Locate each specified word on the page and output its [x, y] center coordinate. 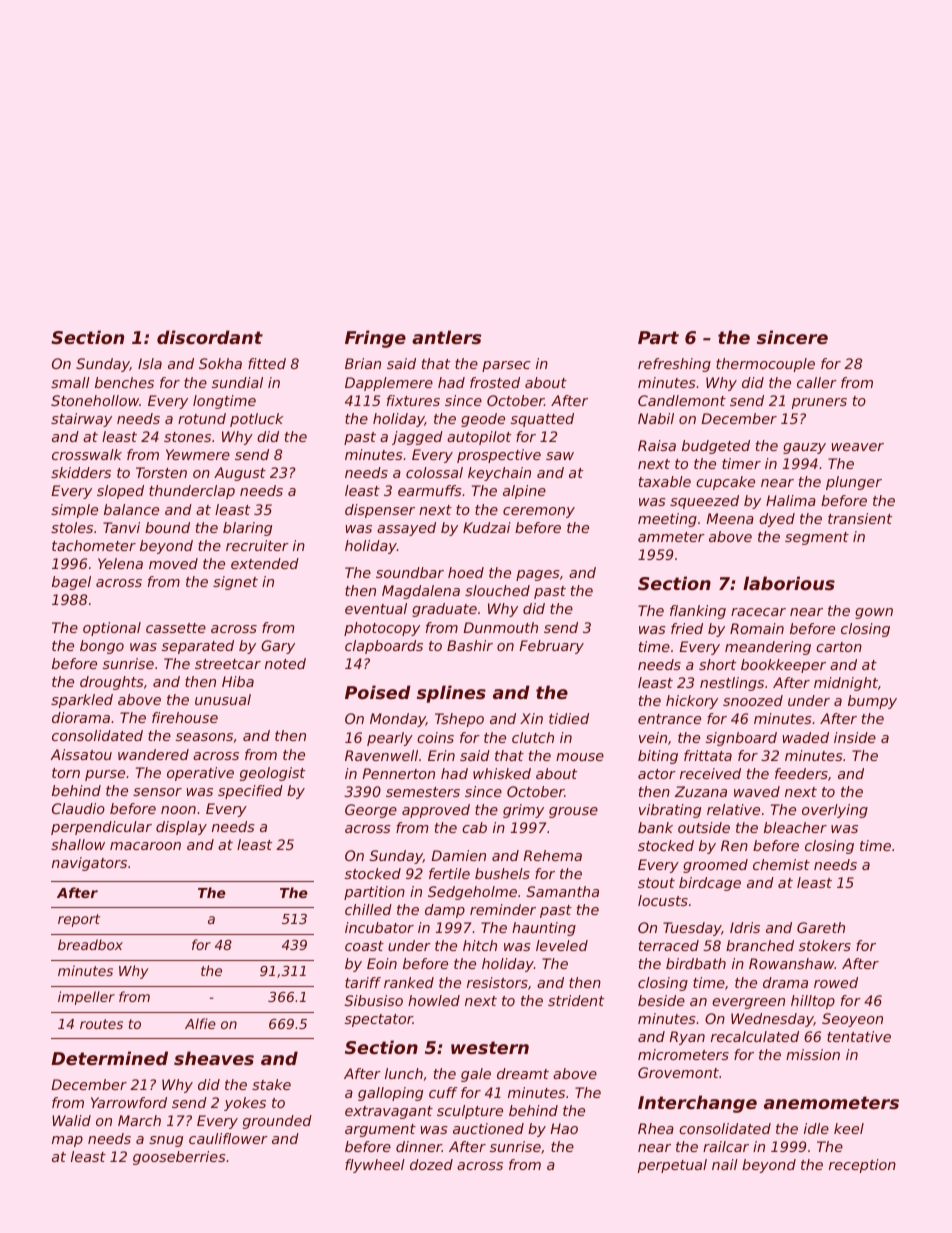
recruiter [257, 545]
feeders [801, 773]
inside [855, 737]
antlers [446, 337]
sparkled [82, 701]
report [79, 920]
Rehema [552, 855]
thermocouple [765, 365]
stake [271, 1084]
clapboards [384, 647]
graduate [444, 610]
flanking [698, 612]
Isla [150, 363]
